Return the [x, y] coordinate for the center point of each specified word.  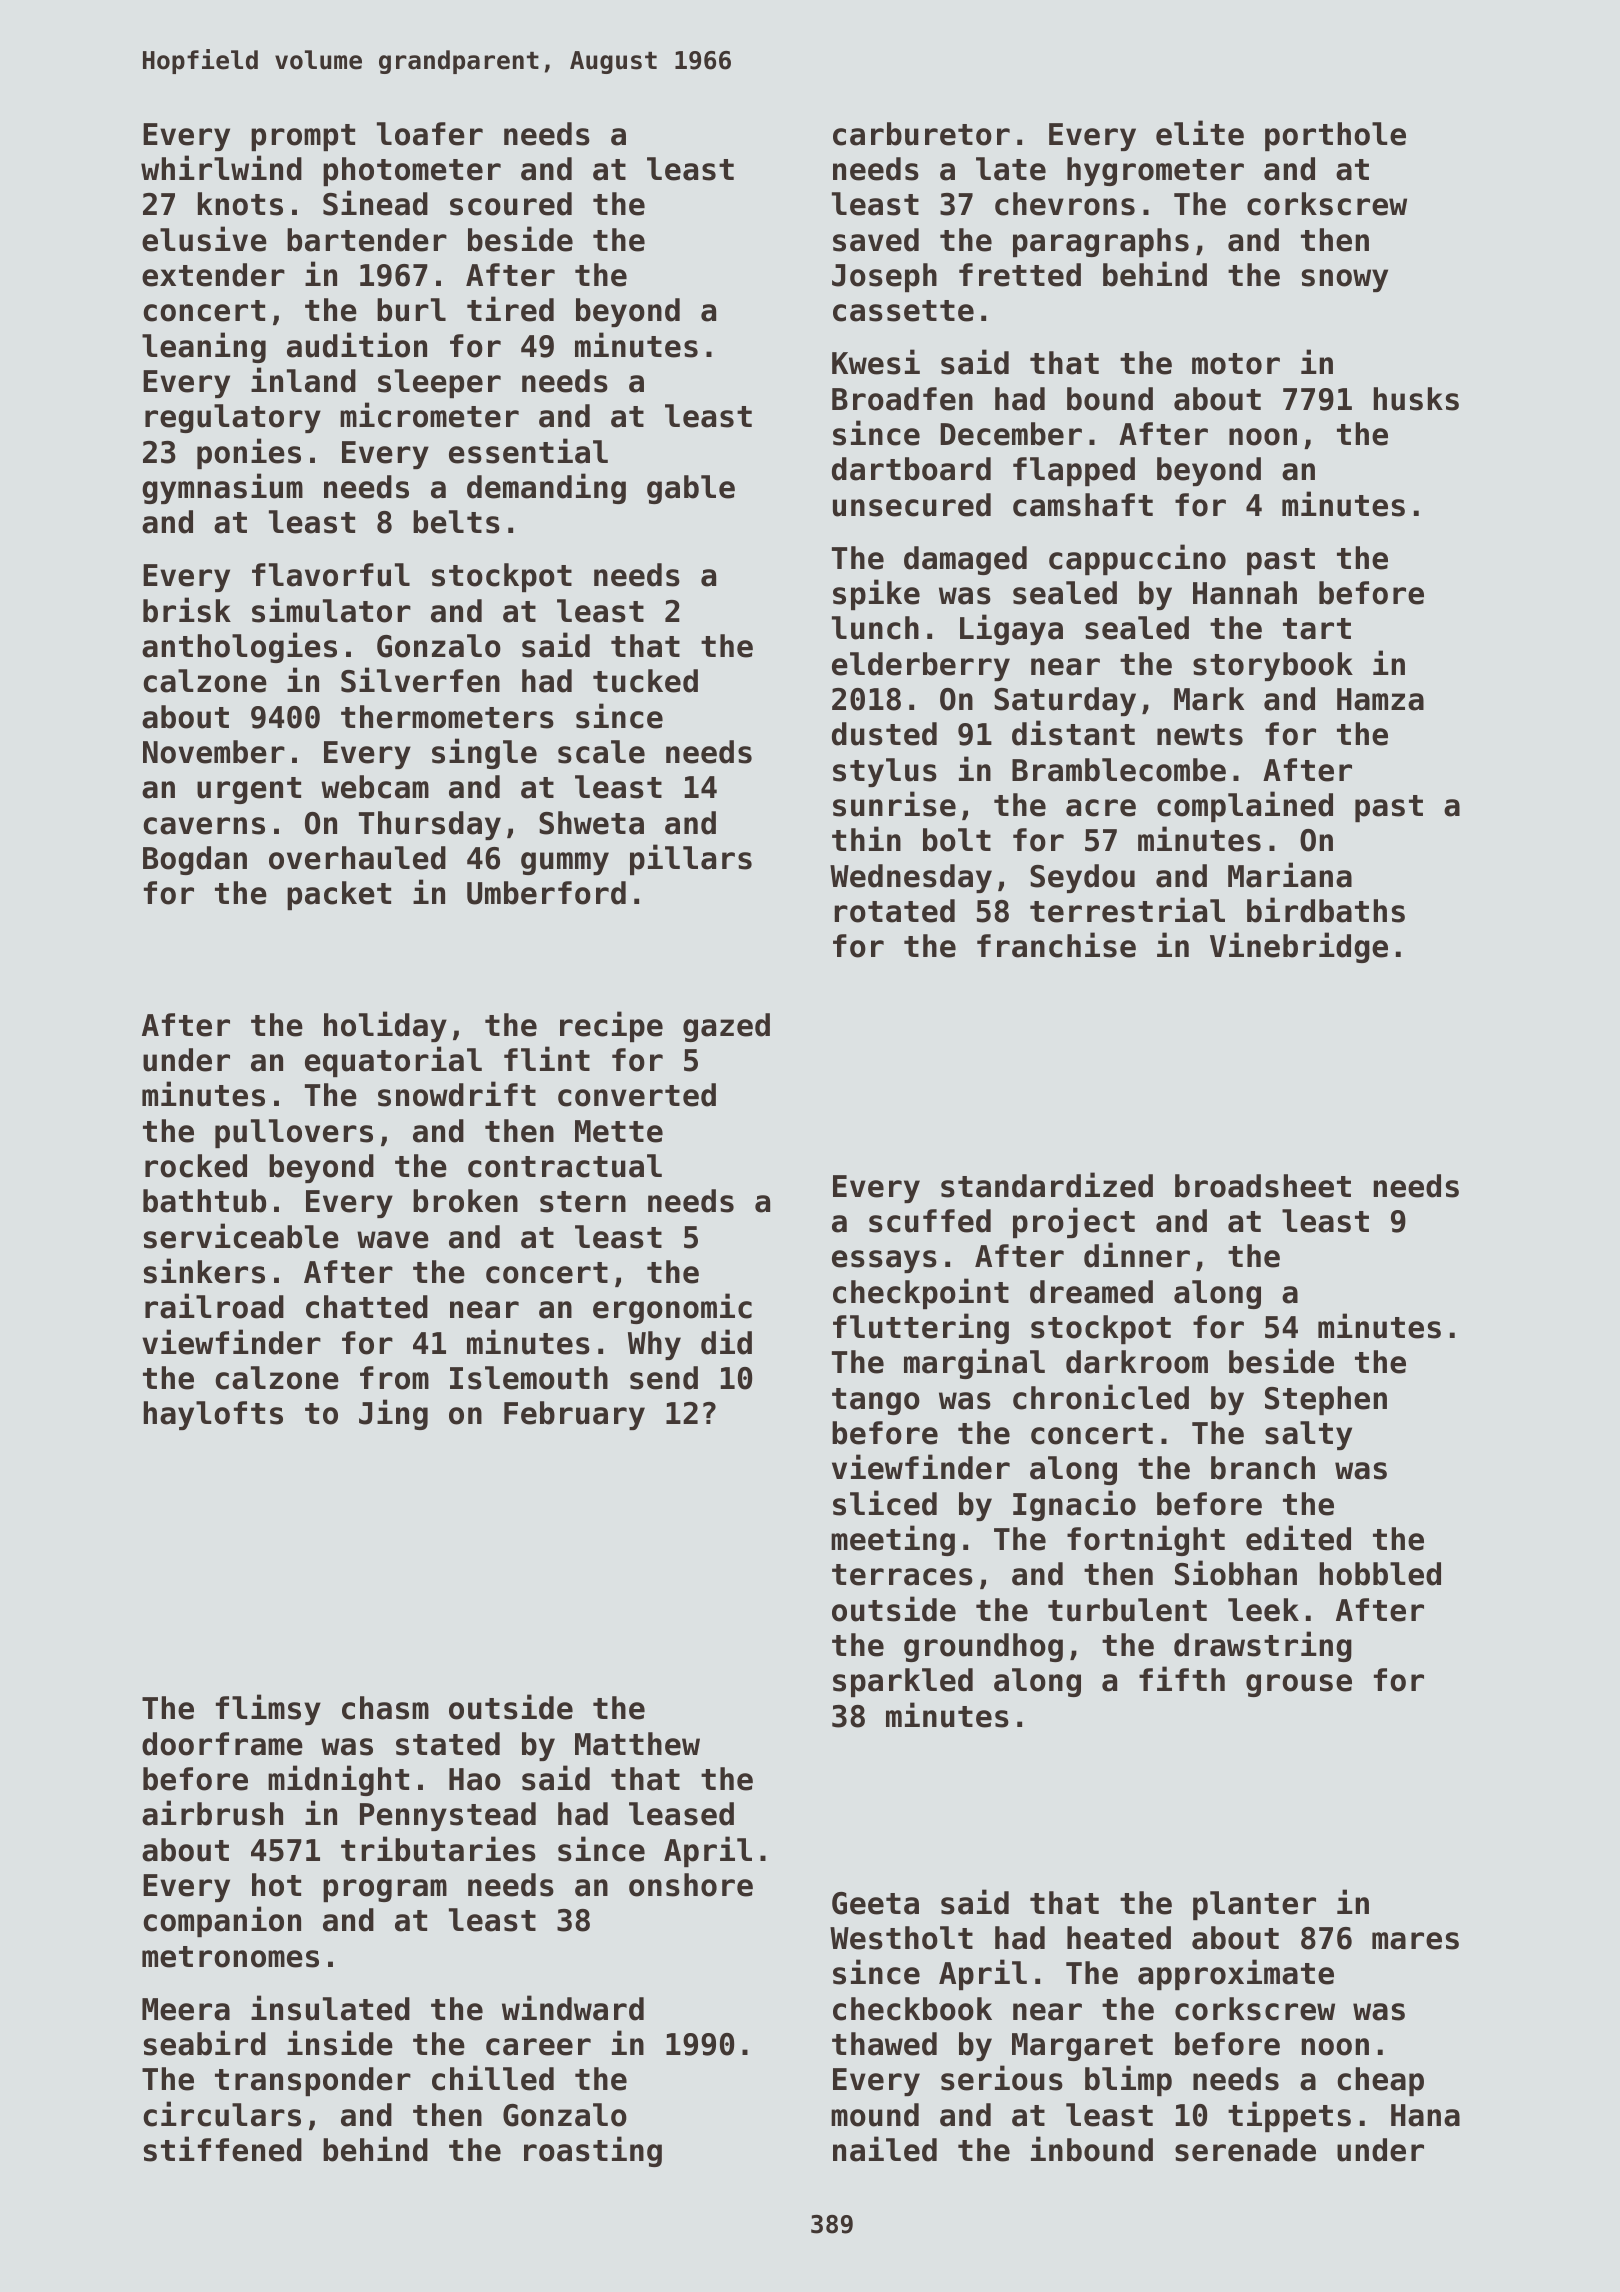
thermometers [447, 717]
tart [1317, 629]
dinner [1137, 1255]
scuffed [930, 1221]
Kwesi [876, 362]
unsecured [912, 505]
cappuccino [1137, 559]
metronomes [230, 1957]
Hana [1425, 2115]
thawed [884, 2044]
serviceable [241, 1236]
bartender [367, 240]
